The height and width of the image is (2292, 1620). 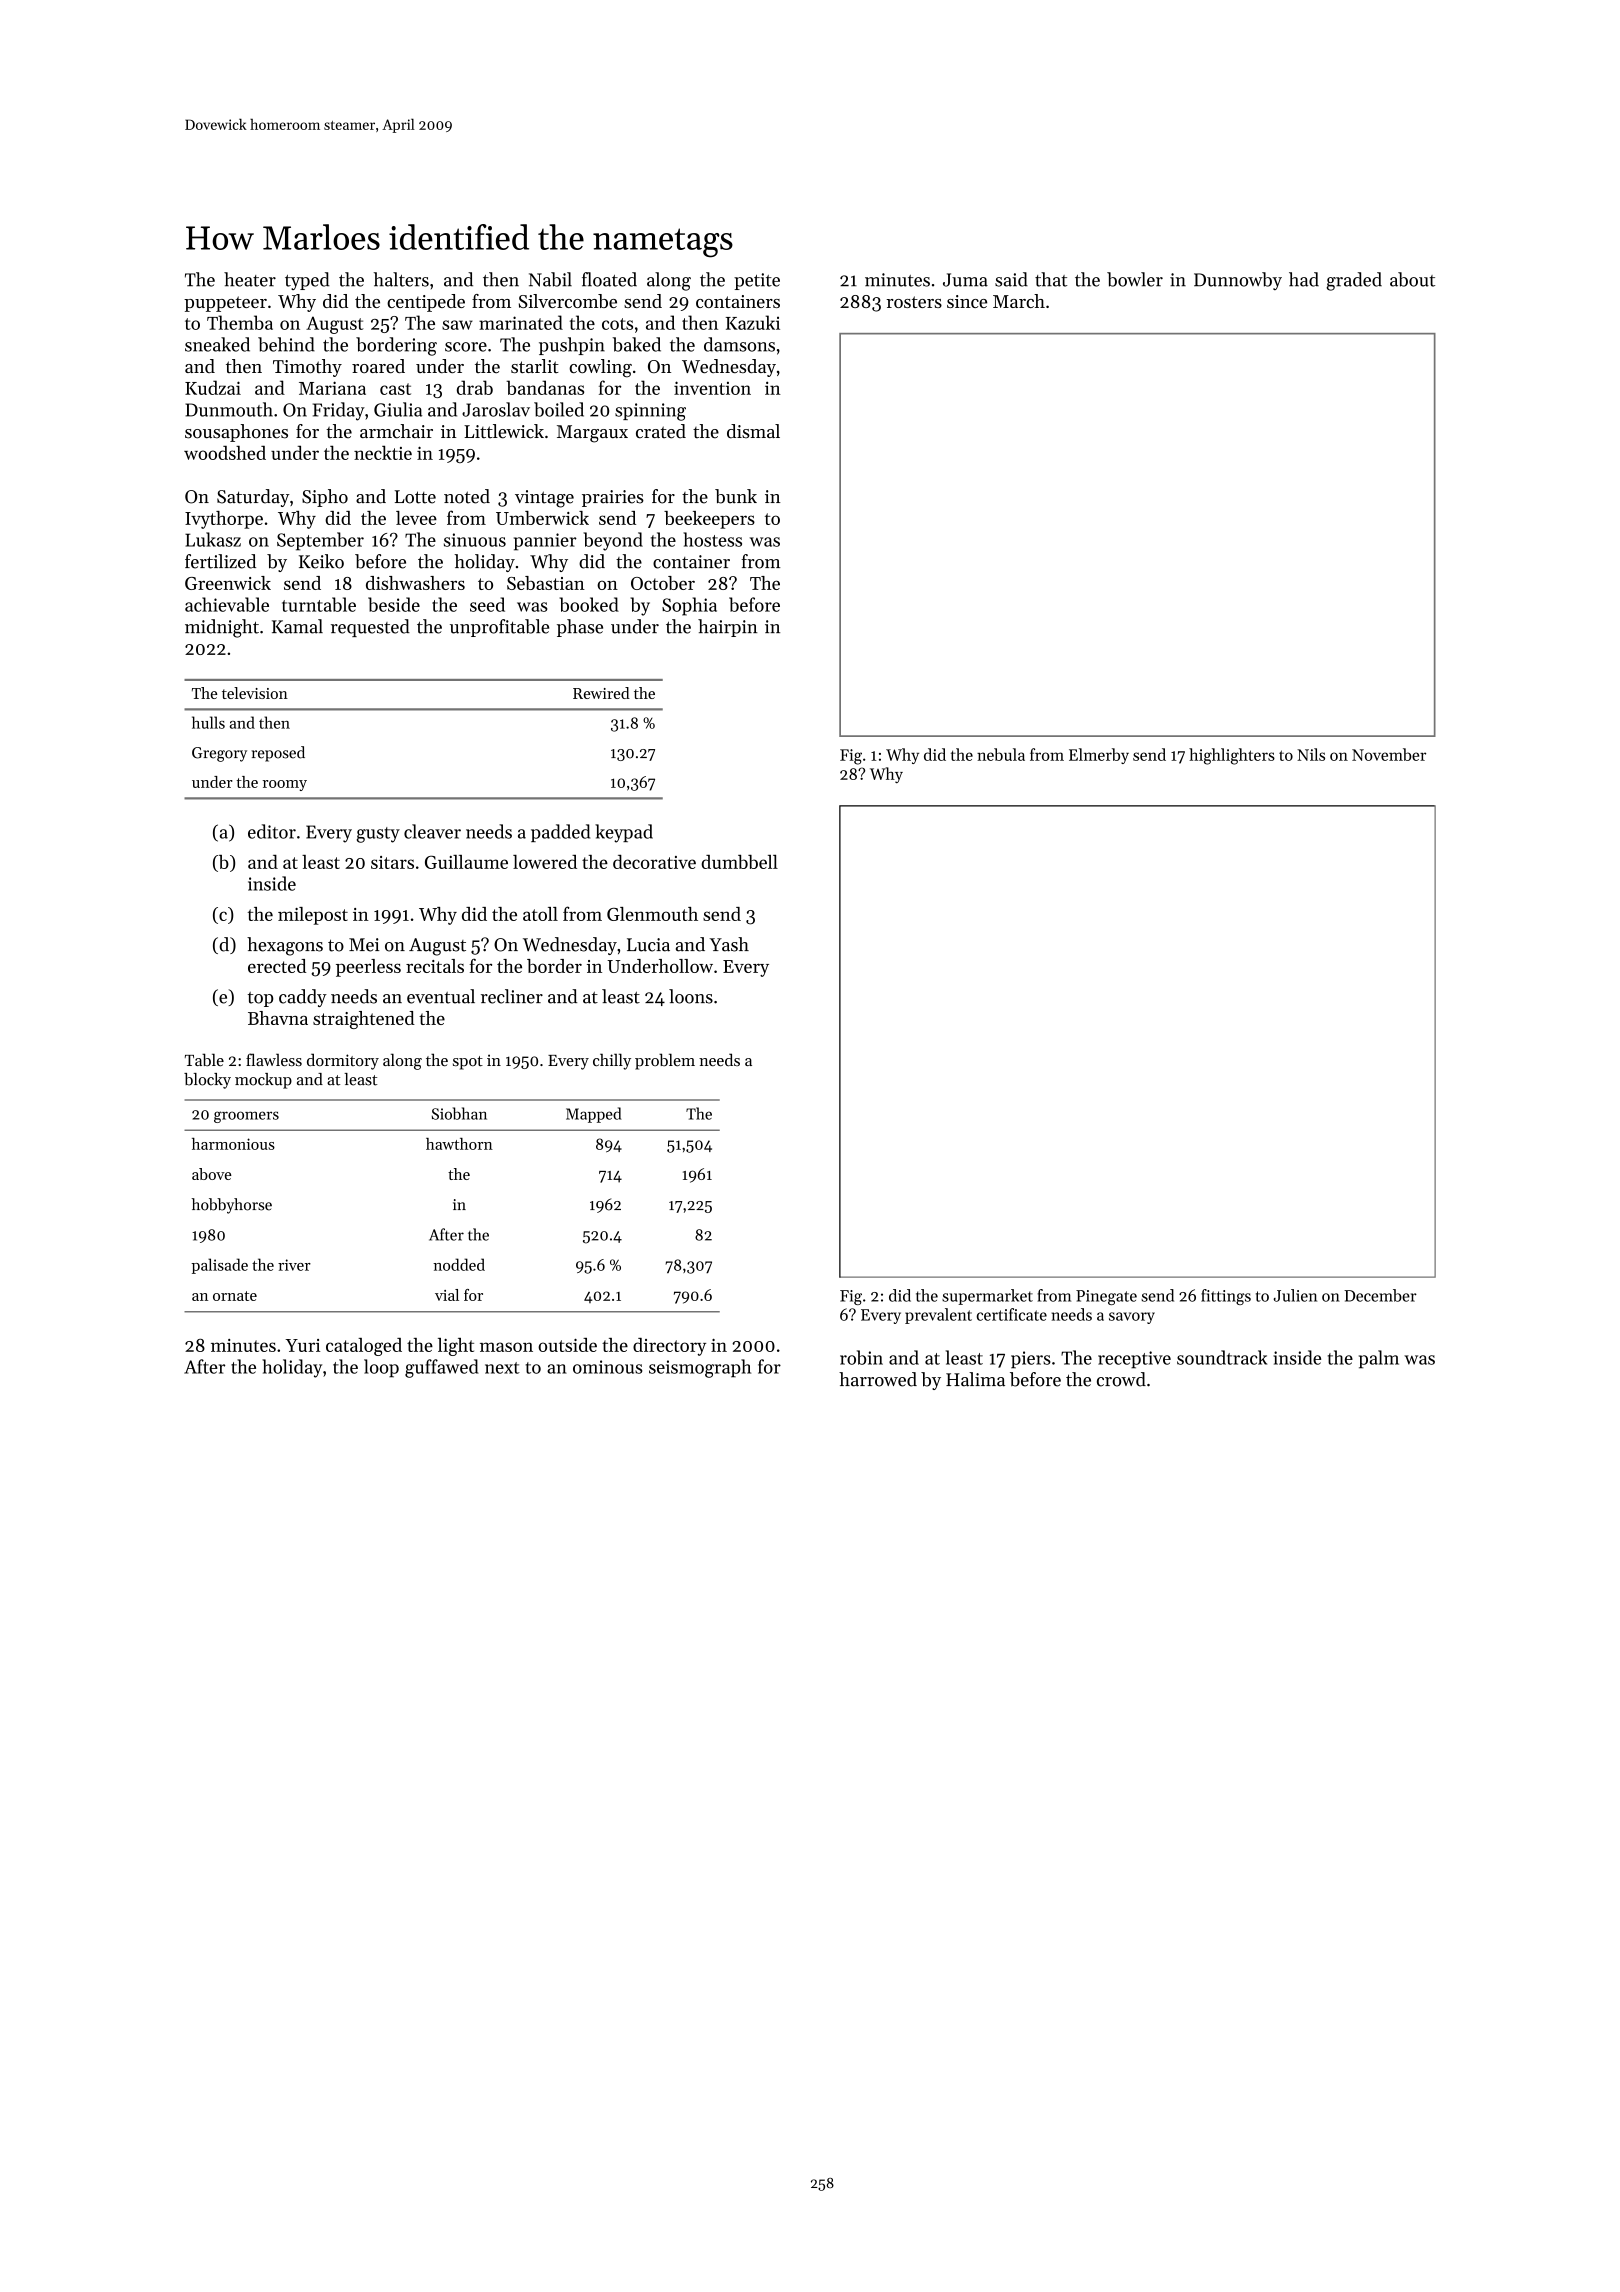 What do you see at coordinates (302, 1345) in the image?
I see `Yuri` at bounding box center [302, 1345].
